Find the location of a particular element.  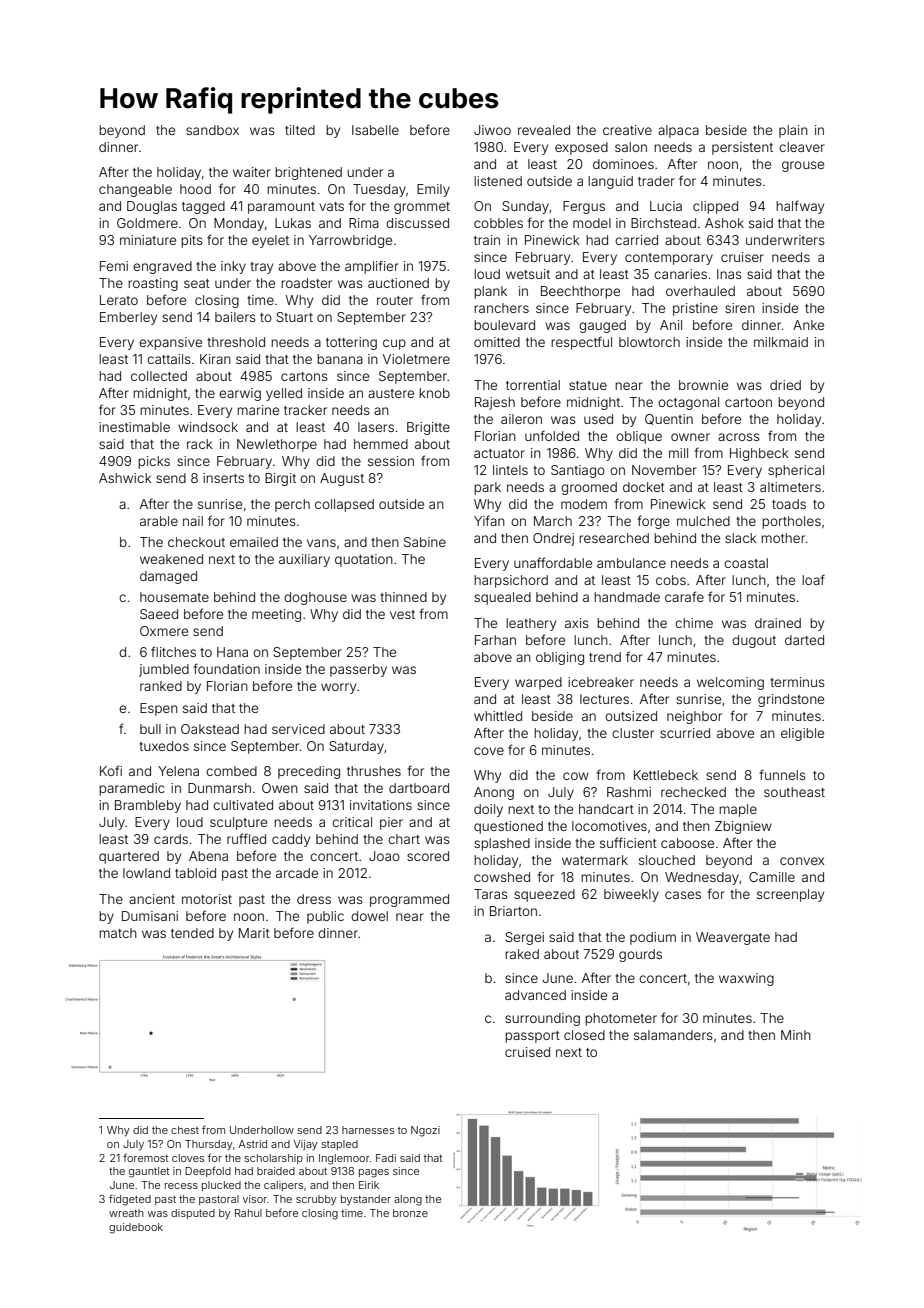

alpaca is located at coordinates (678, 131).
